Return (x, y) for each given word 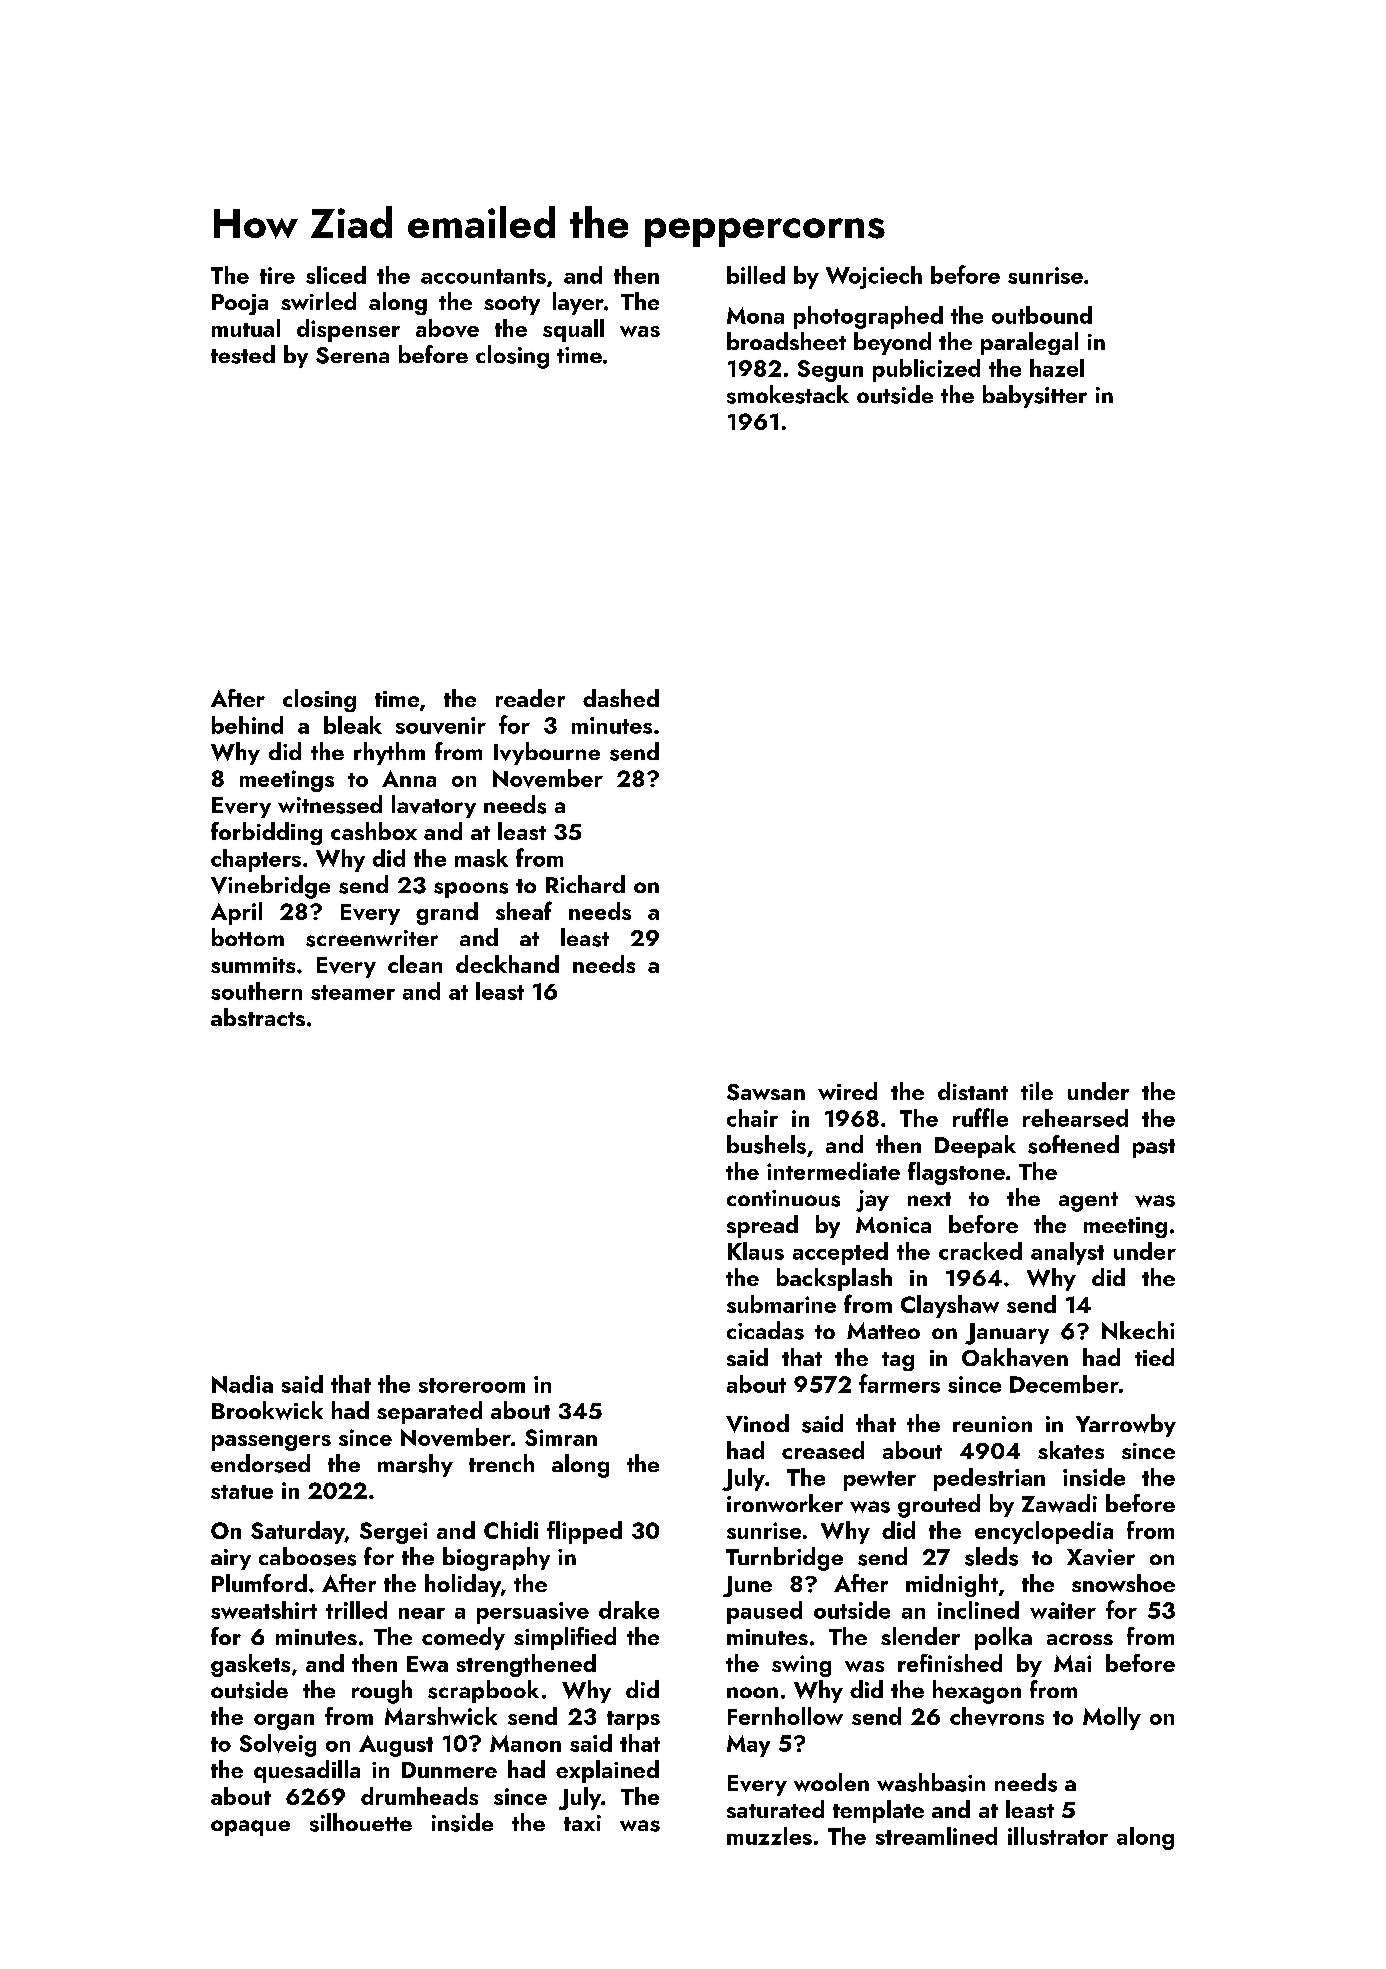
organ (284, 1722)
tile (1037, 1091)
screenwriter (372, 938)
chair (752, 1118)
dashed (621, 698)
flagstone (956, 1173)
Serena (352, 355)
